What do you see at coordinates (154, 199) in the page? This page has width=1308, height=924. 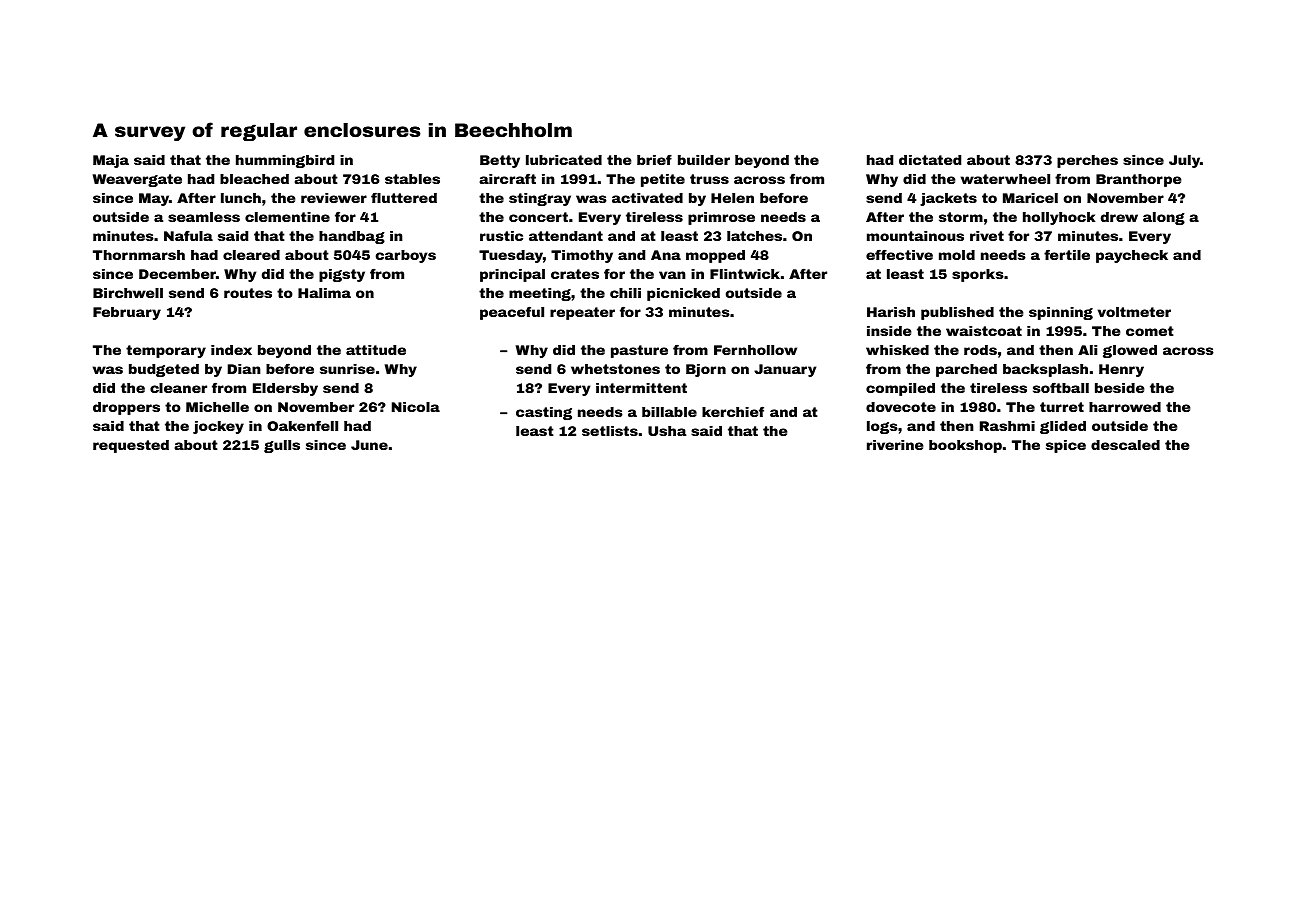 I see `May` at bounding box center [154, 199].
